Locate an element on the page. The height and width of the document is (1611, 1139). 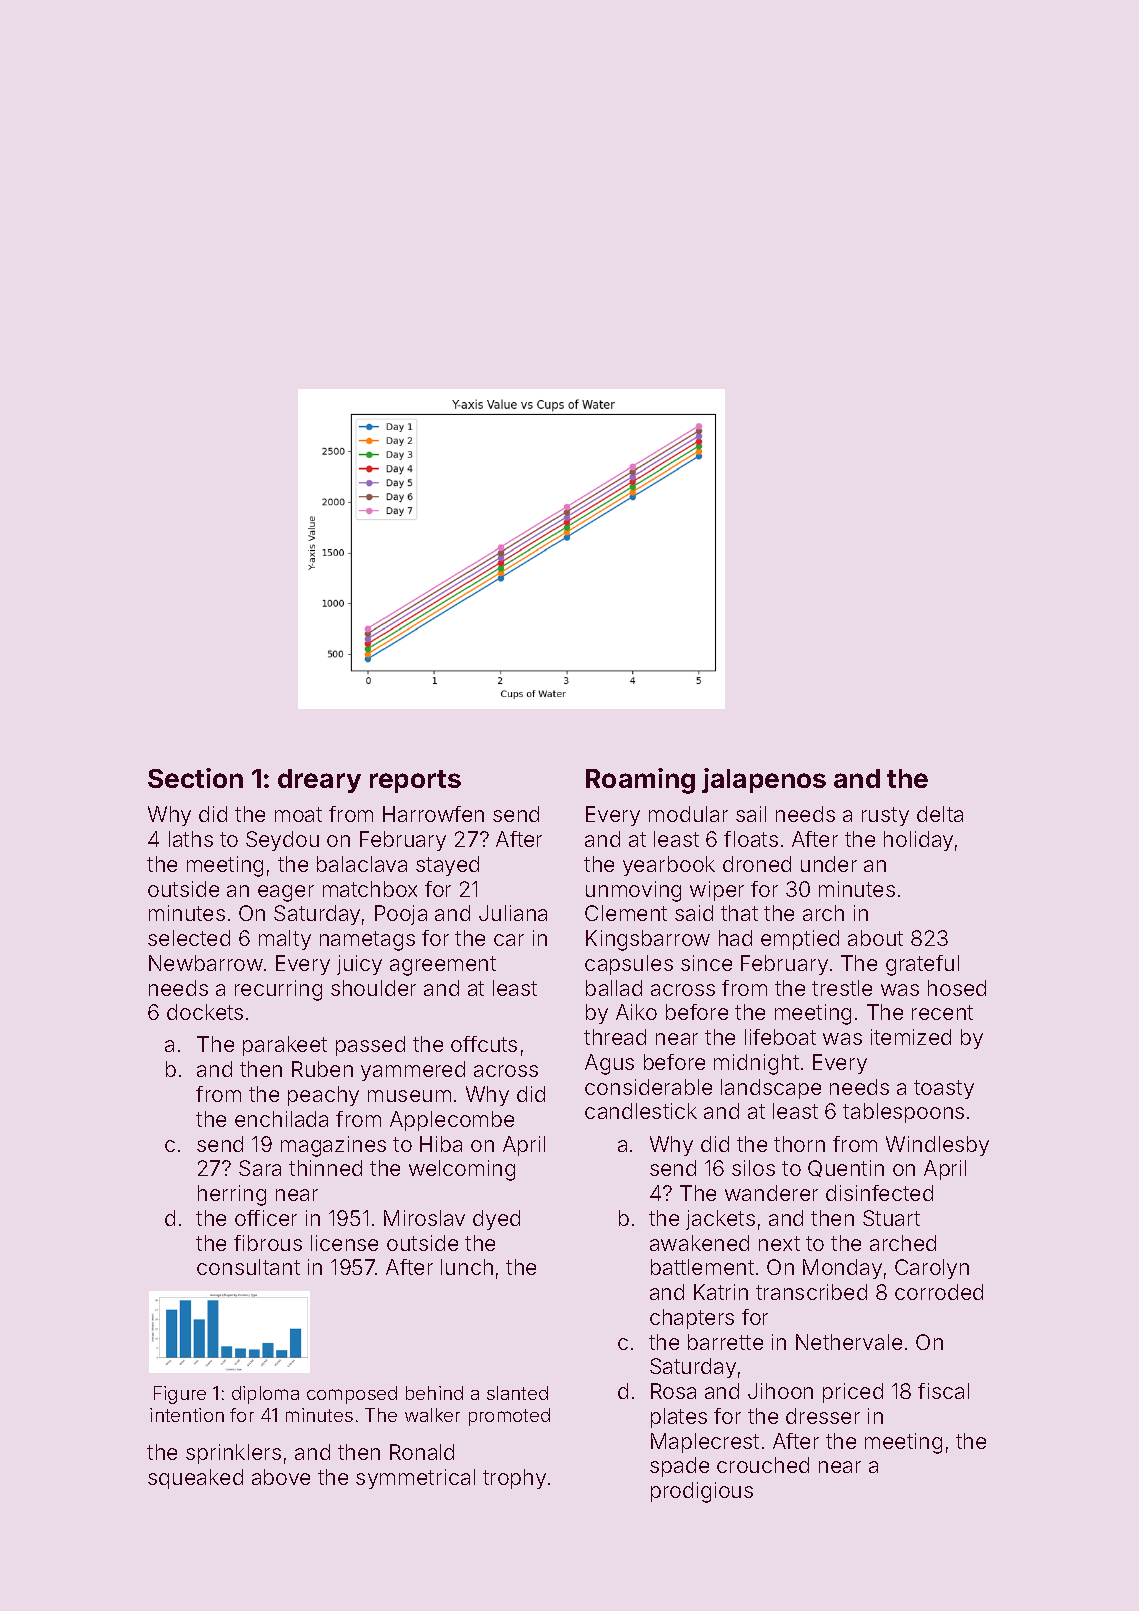
Juliana is located at coordinates (513, 913).
